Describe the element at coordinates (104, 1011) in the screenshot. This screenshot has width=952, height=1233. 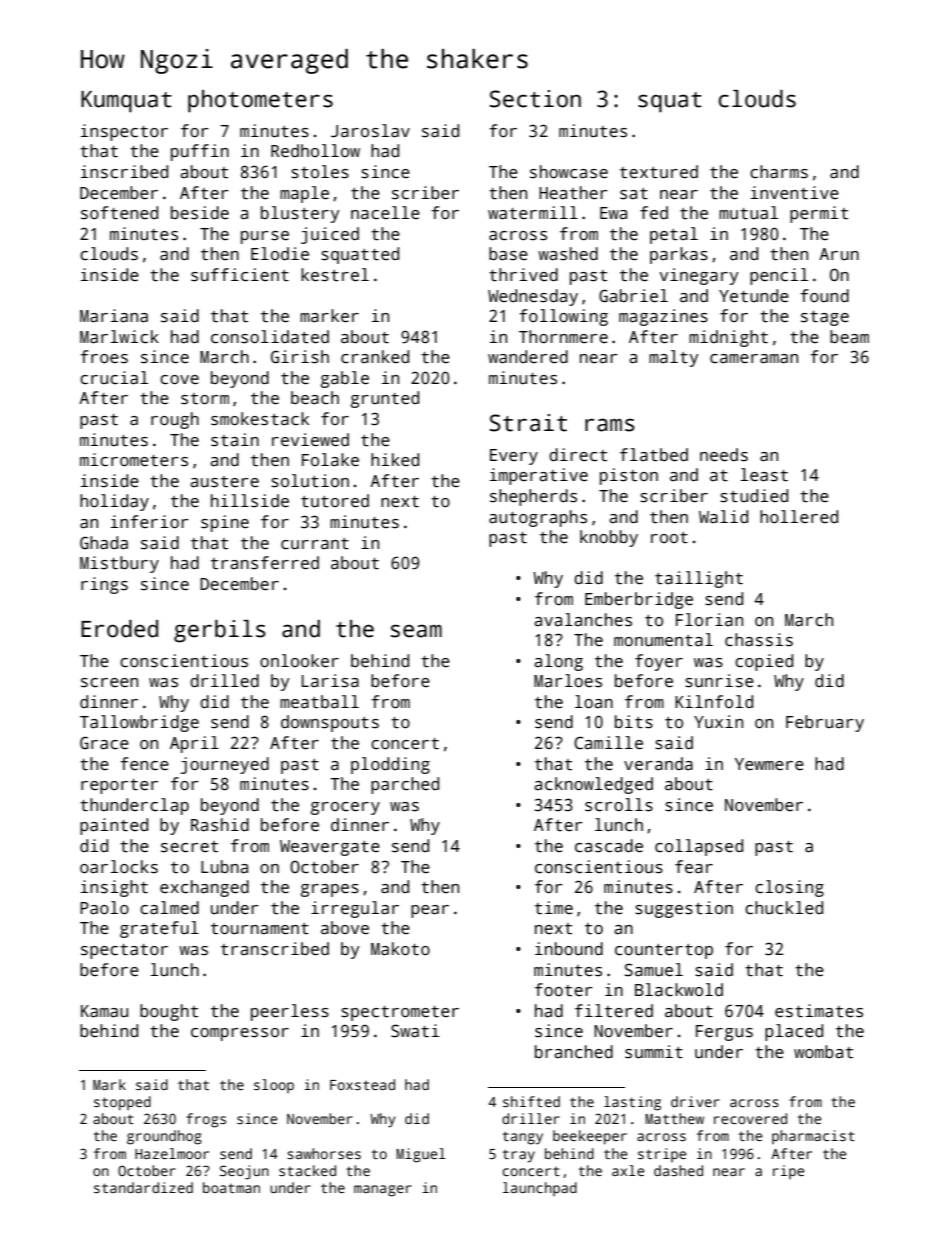
I see `Kamau` at that location.
